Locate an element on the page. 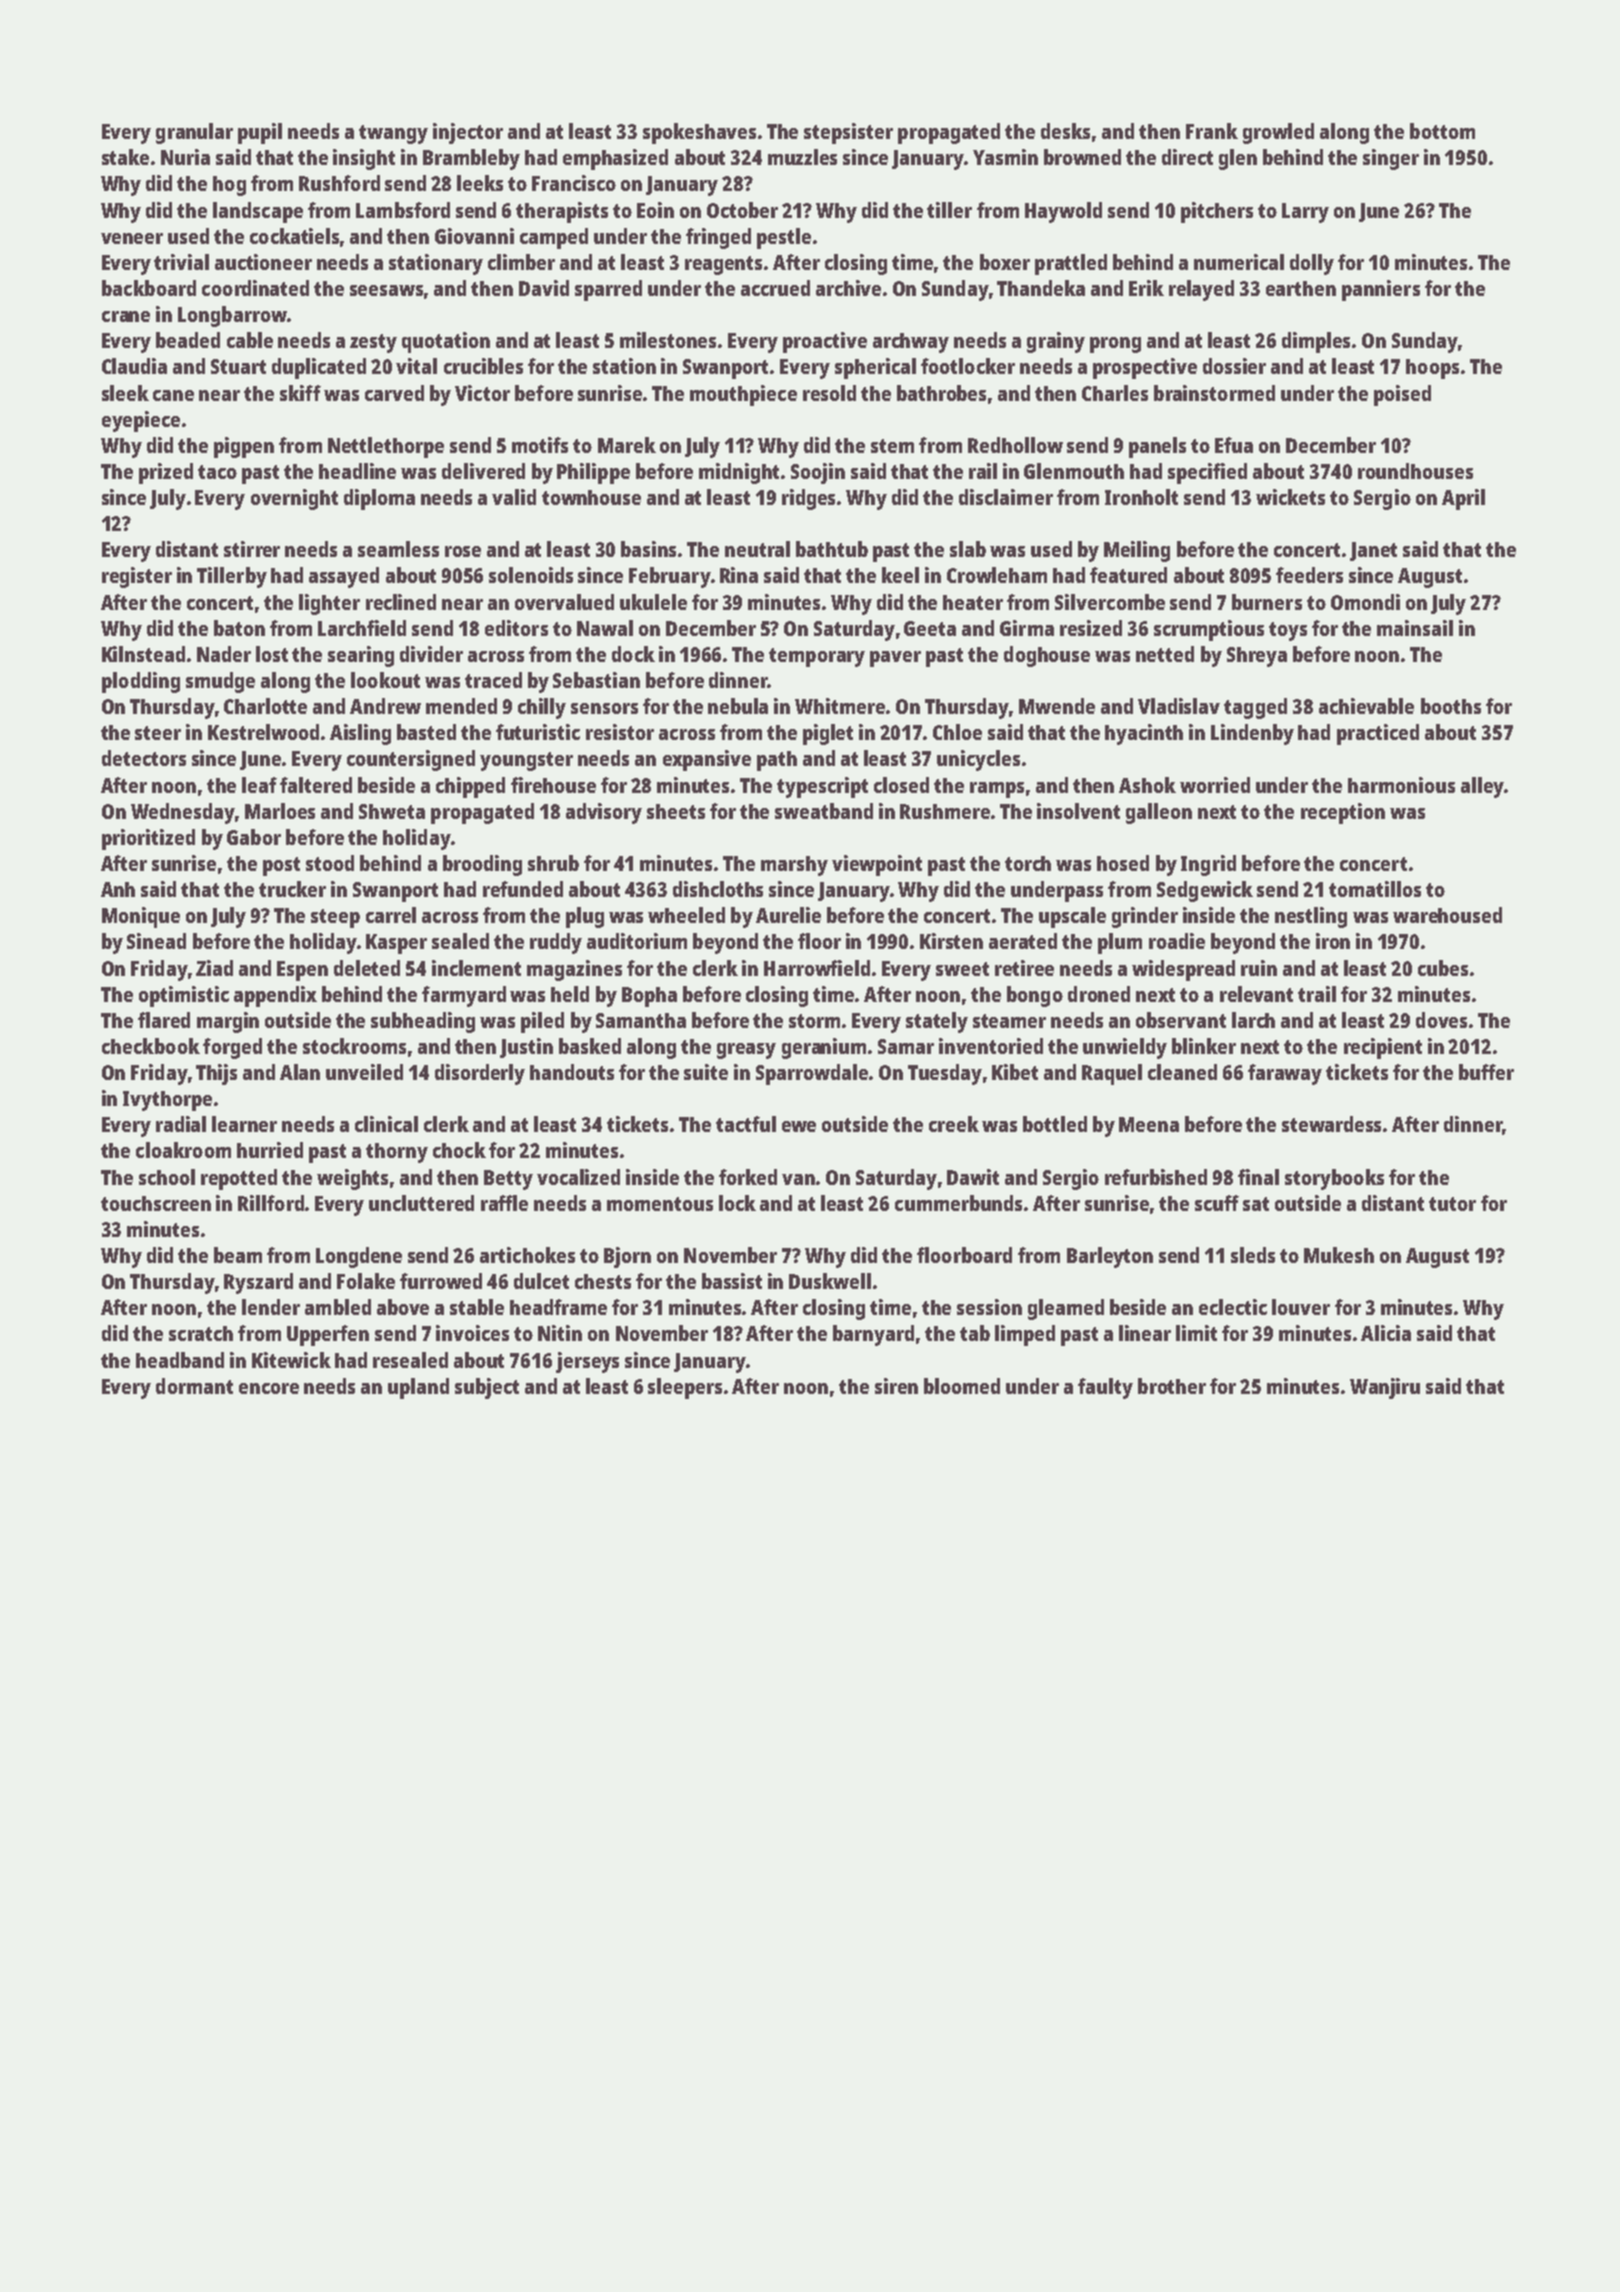  scratch is located at coordinates (201, 1333).
